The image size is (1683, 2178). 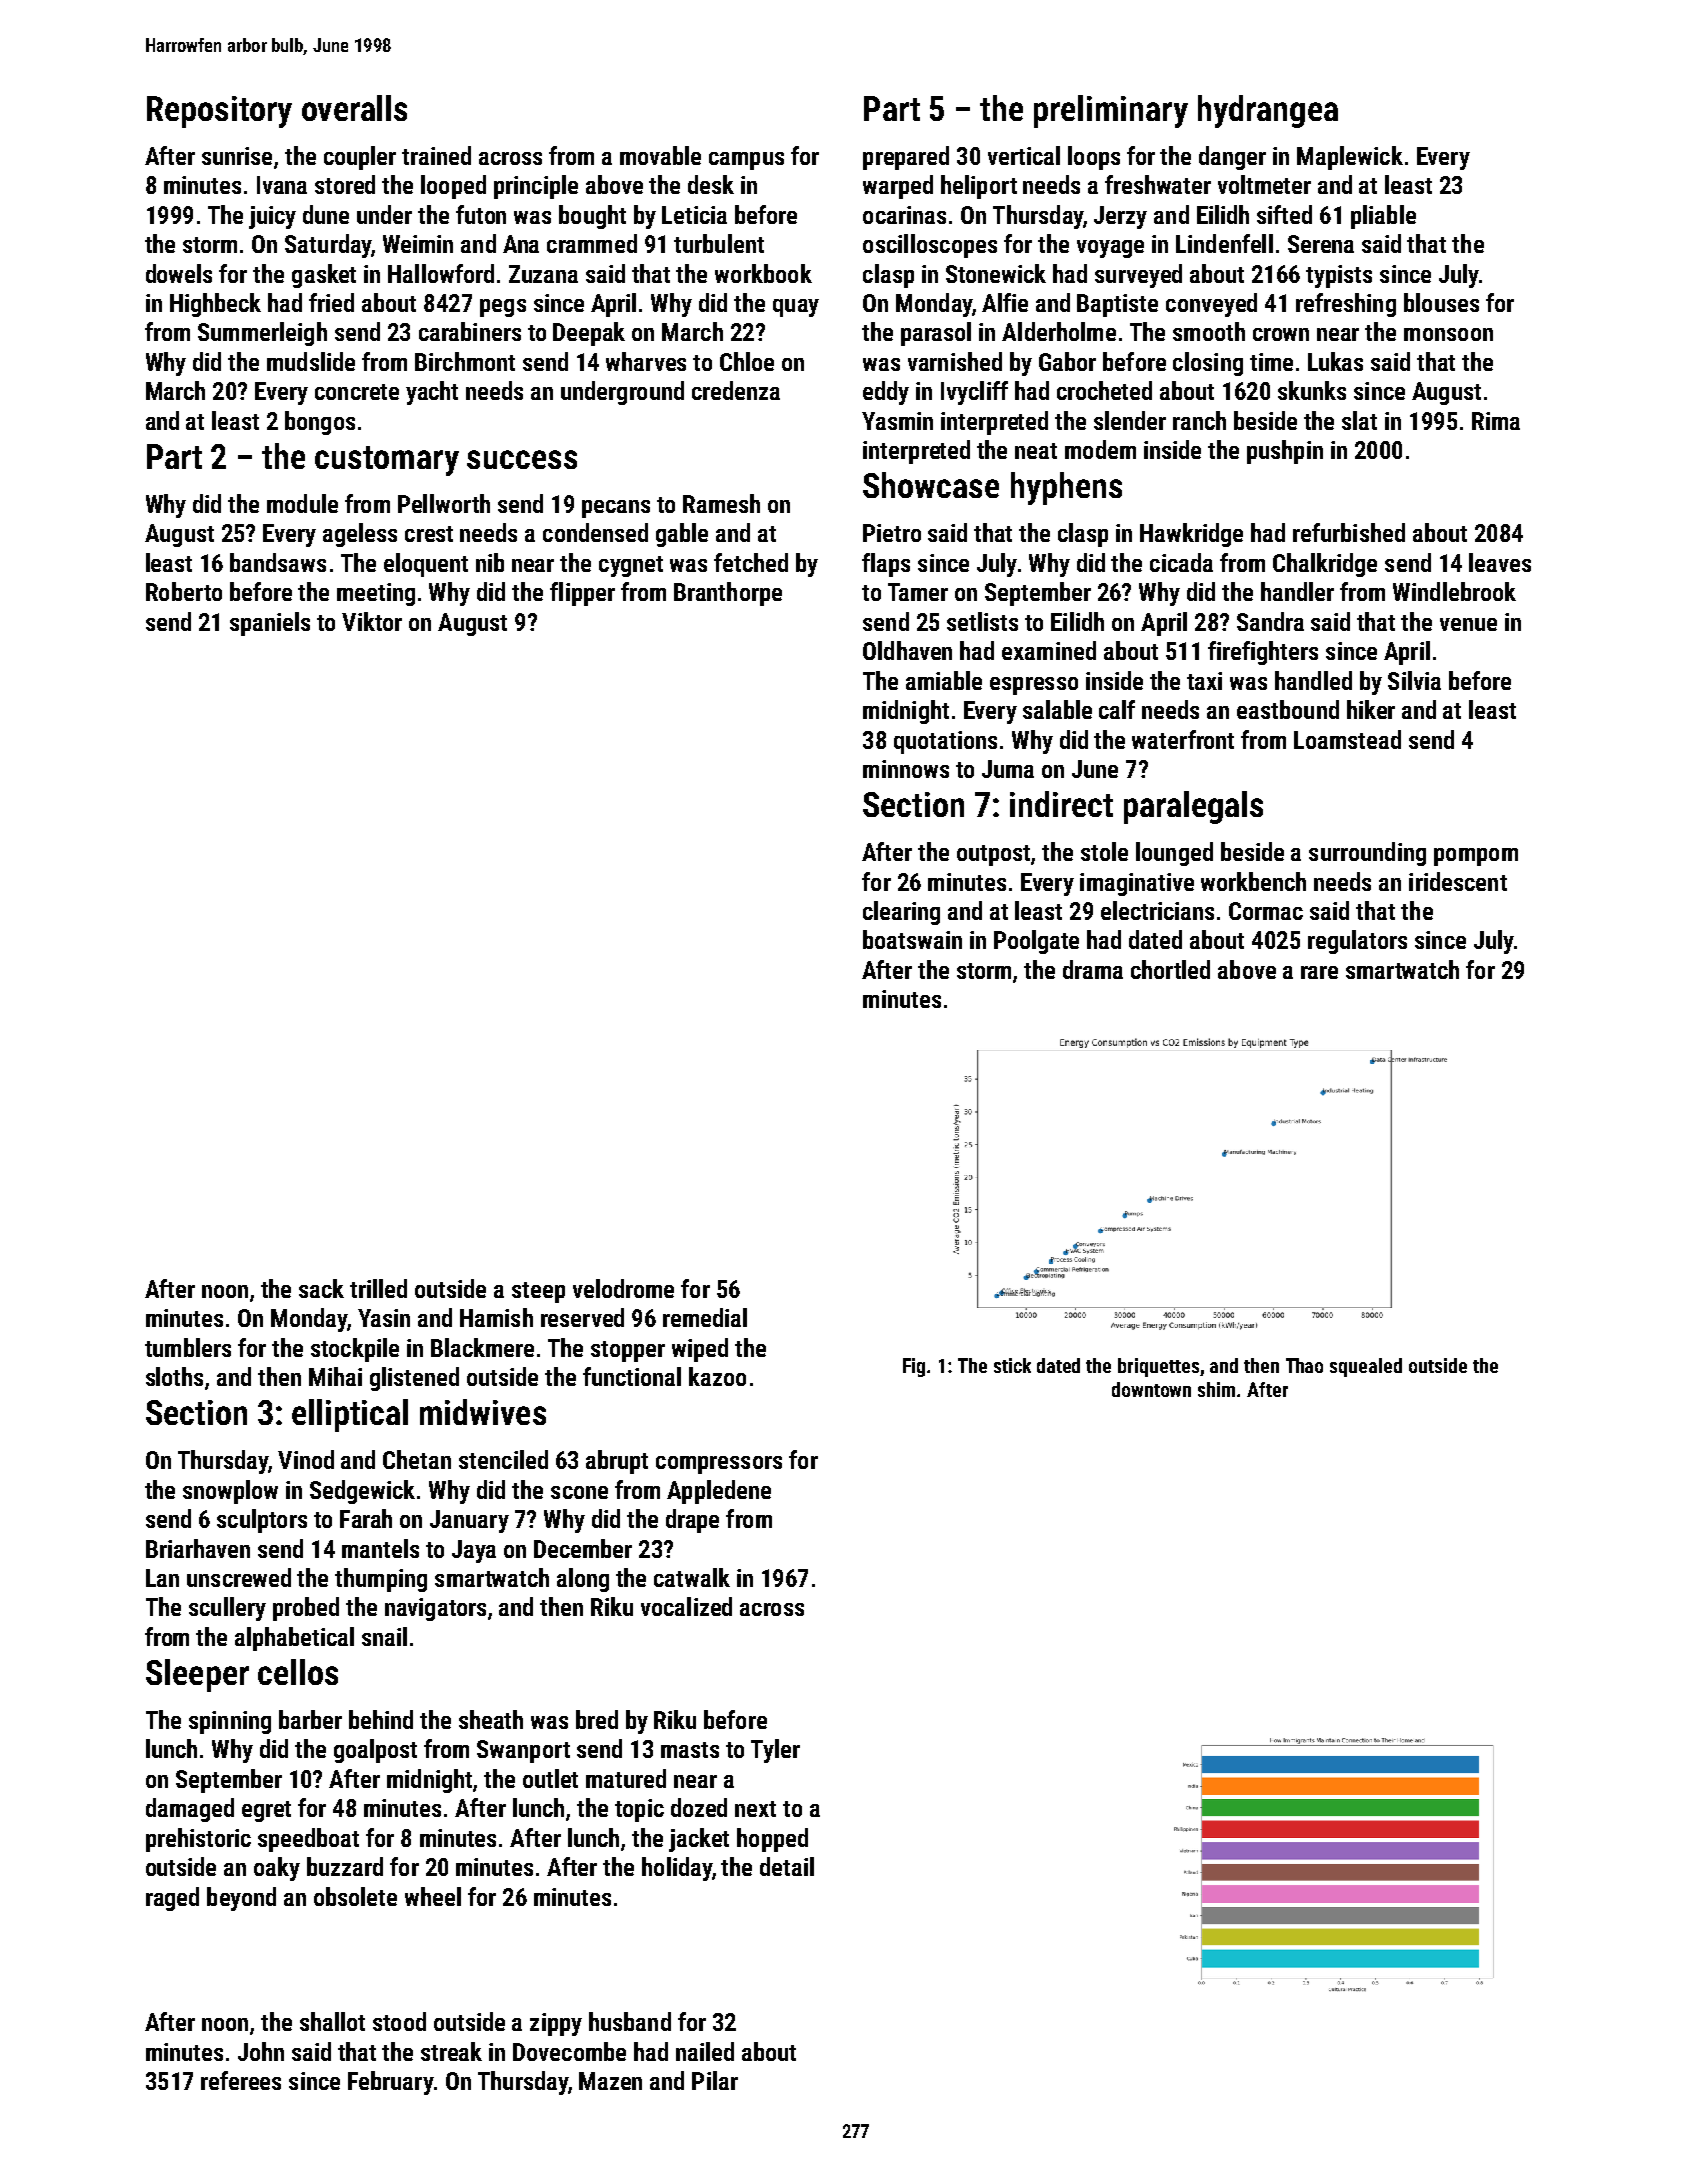 I want to click on sheath, so click(x=491, y=1719).
